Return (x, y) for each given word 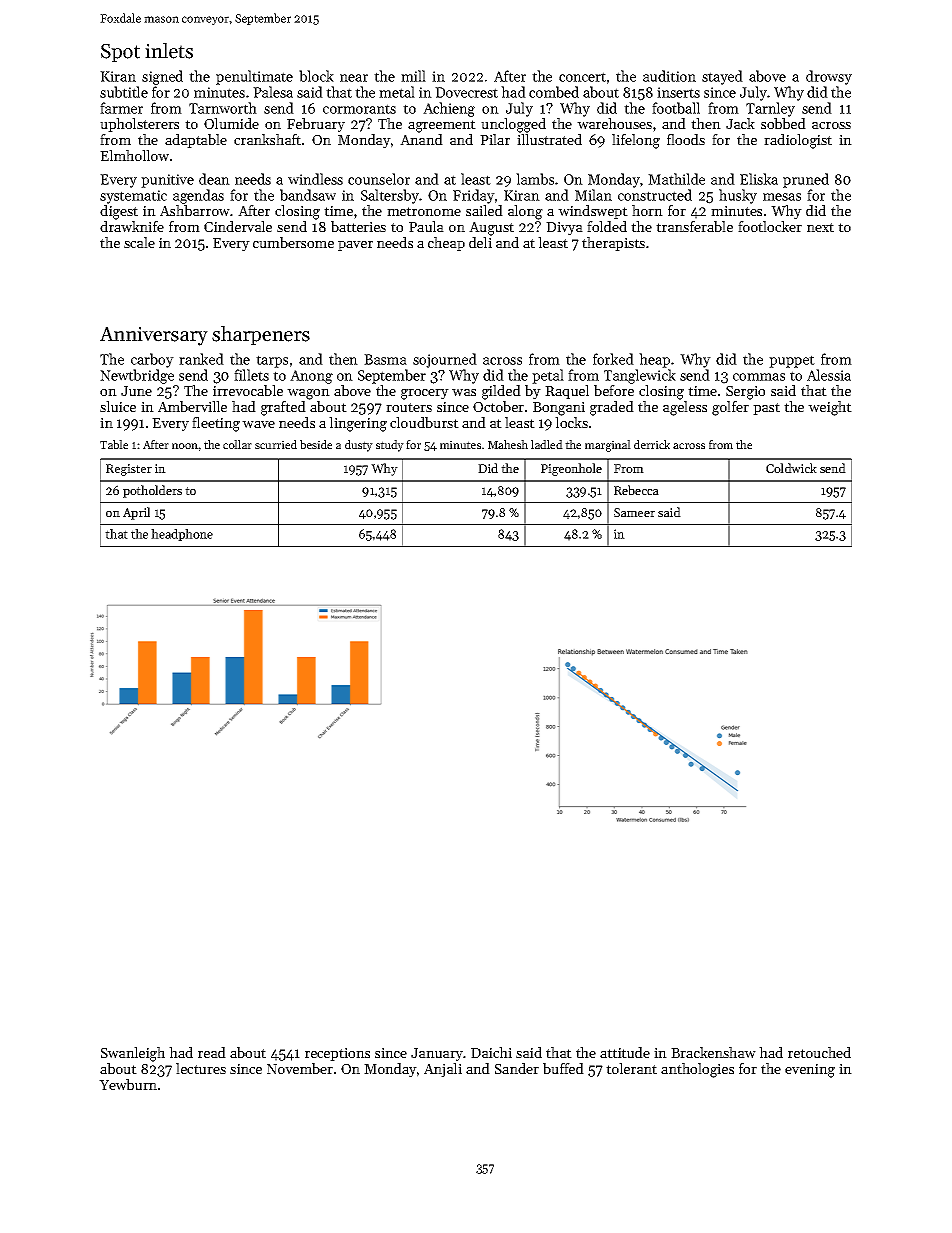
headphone (182, 535)
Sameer (634, 512)
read (212, 1052)
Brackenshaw (713, 1052)
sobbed (783, 123)
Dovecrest (466, 92)
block (316, 76)
